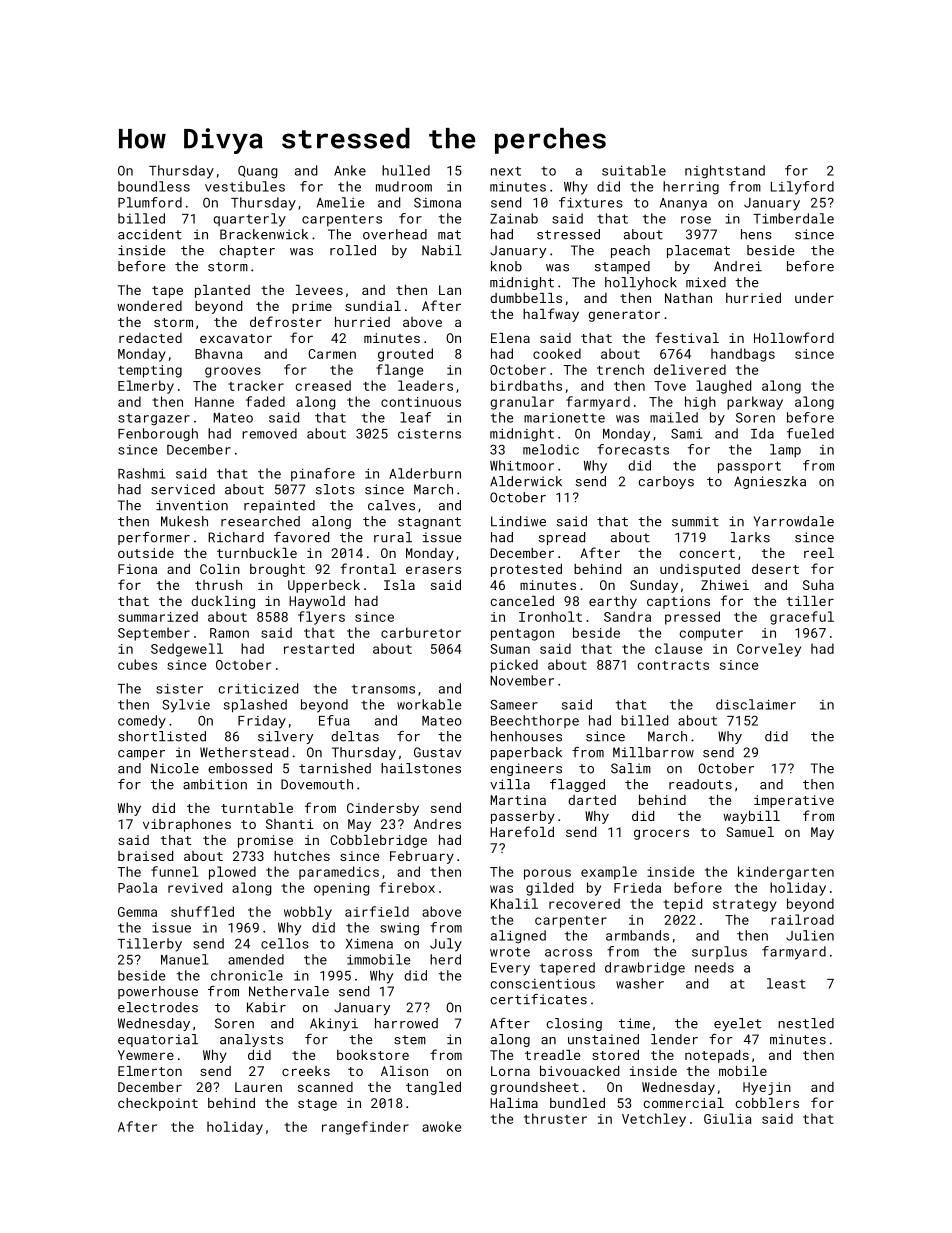  Describe the element at coordinates (437, 824) in the image. I see `Andres` at that location.
